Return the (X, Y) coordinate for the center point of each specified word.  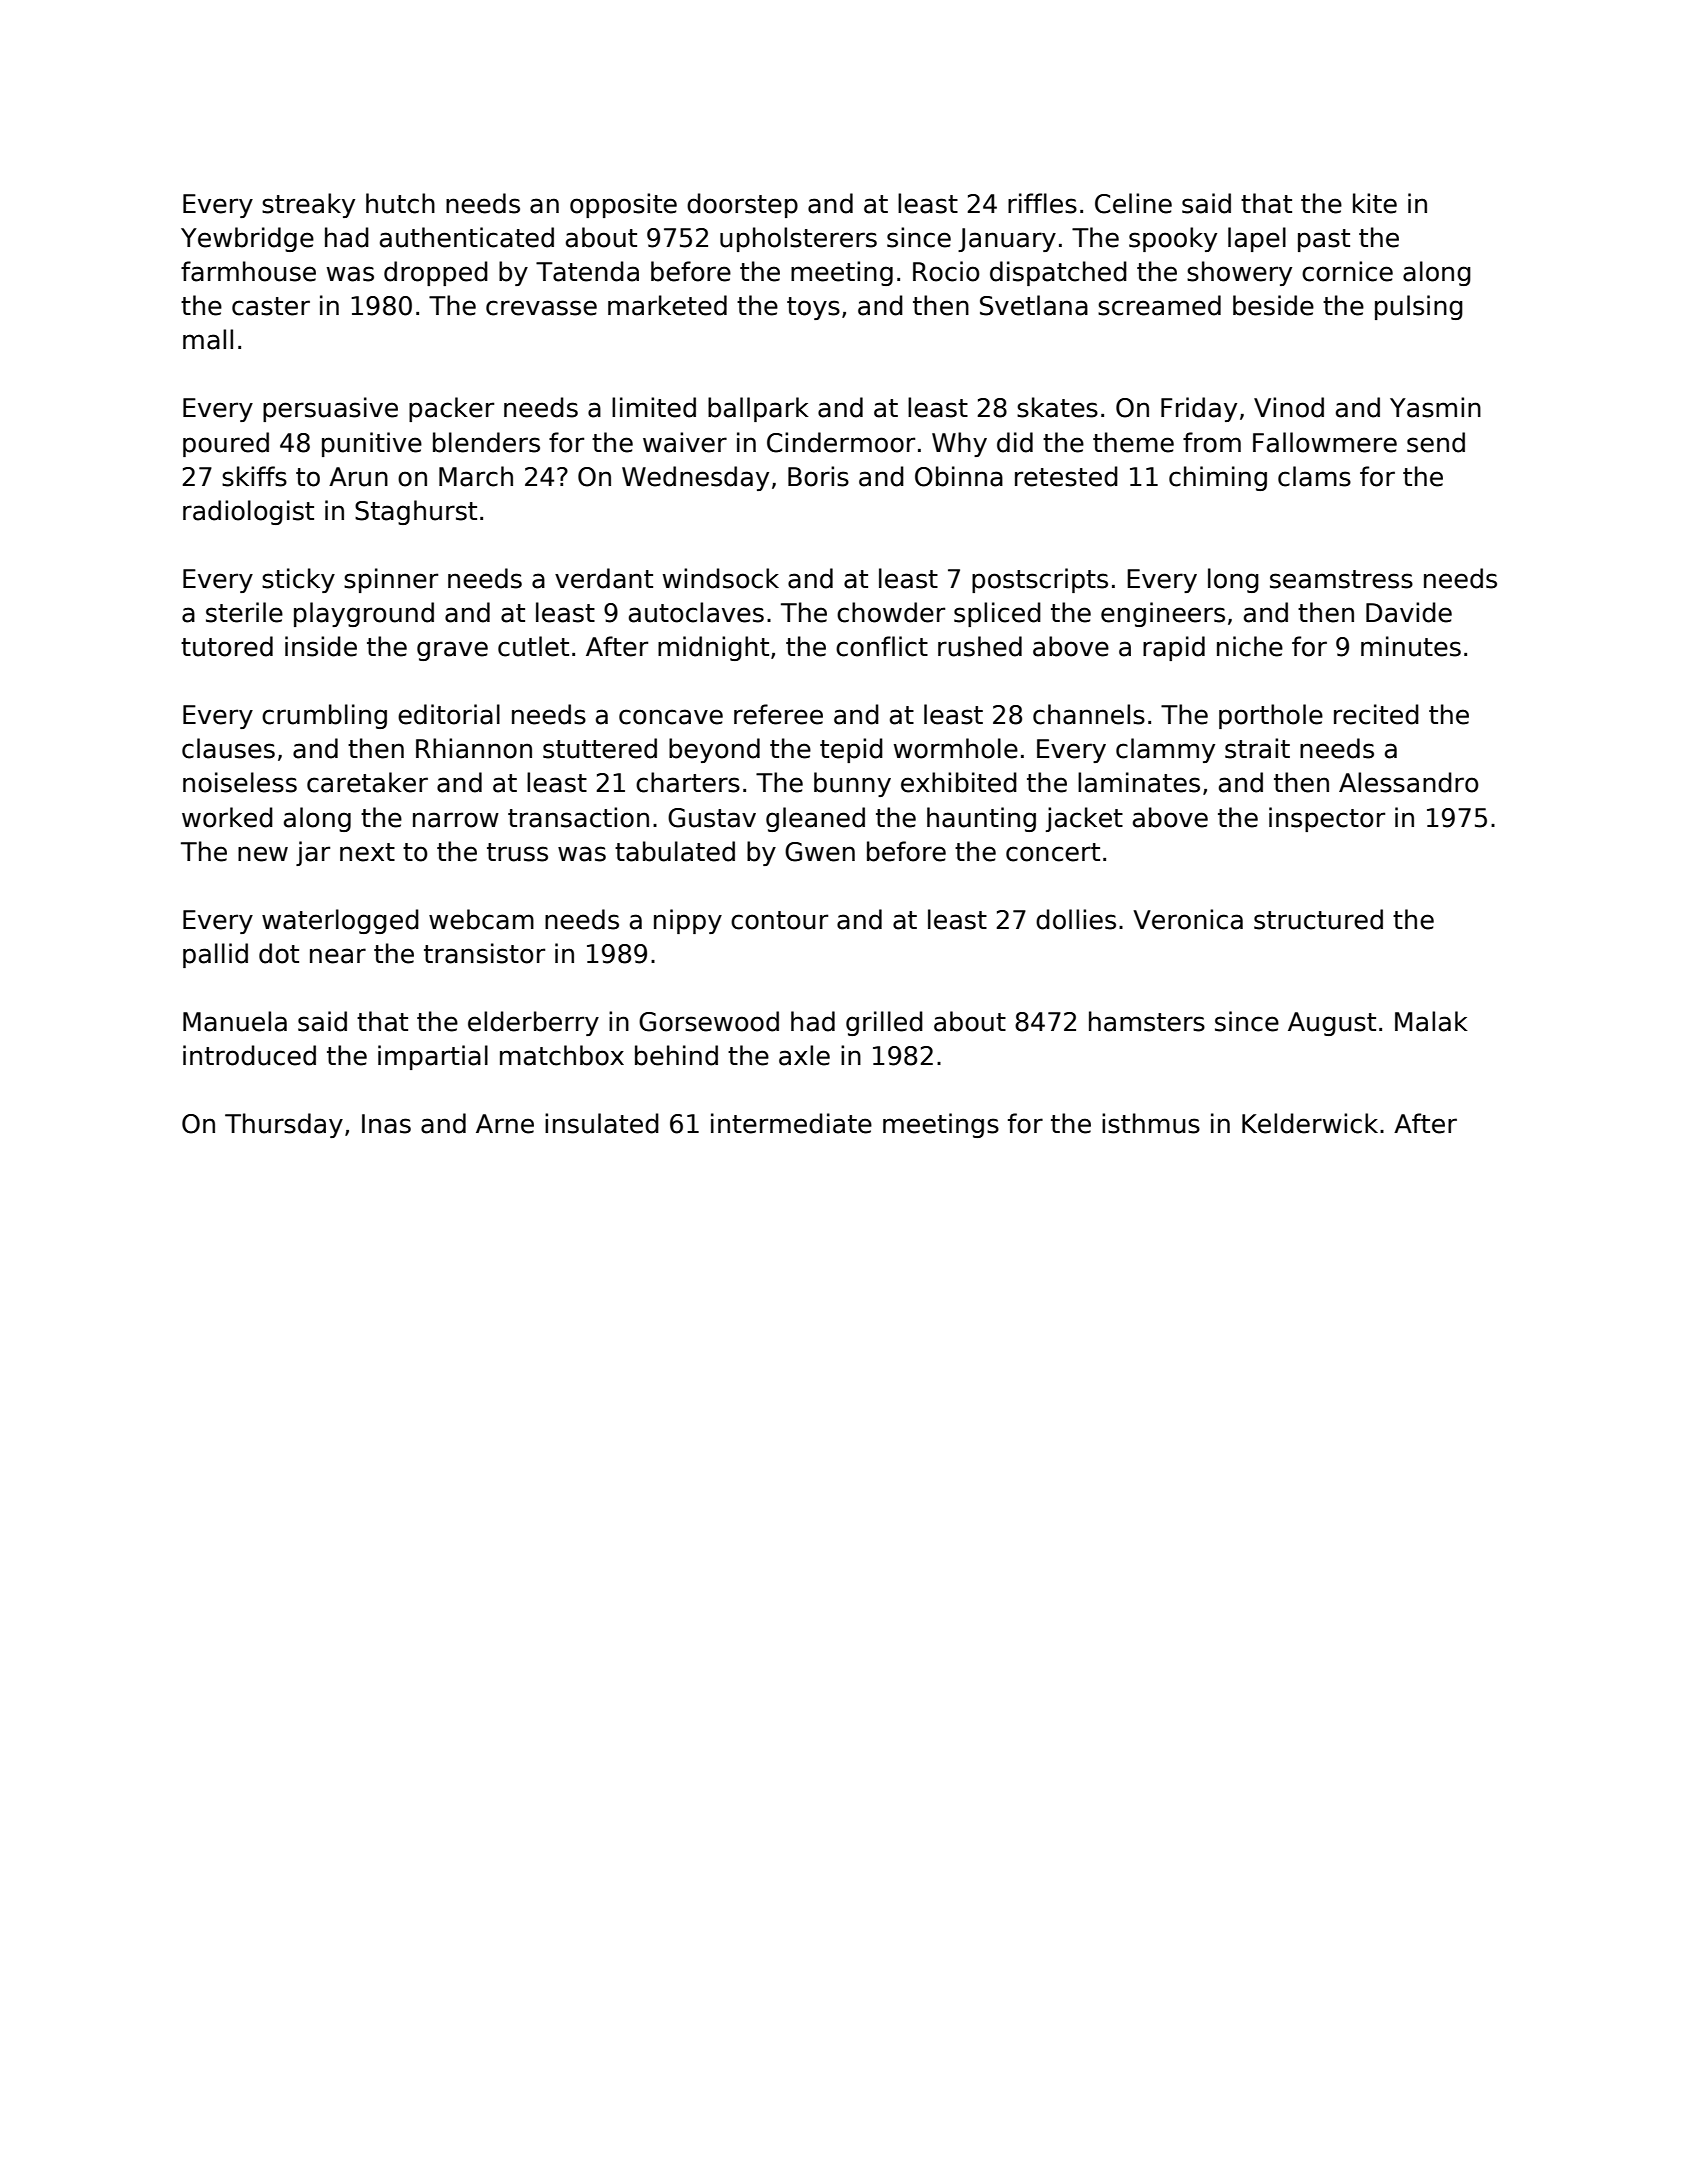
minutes (1411, 646)
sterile (244, 612)
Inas (386, 1124)
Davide (1409, 612)
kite (1375, 203)
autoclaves (696, 612)
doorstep (742, 205)
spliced (997, 614)
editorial (449, 714)
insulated (602, 1123)
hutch (400, 203)
